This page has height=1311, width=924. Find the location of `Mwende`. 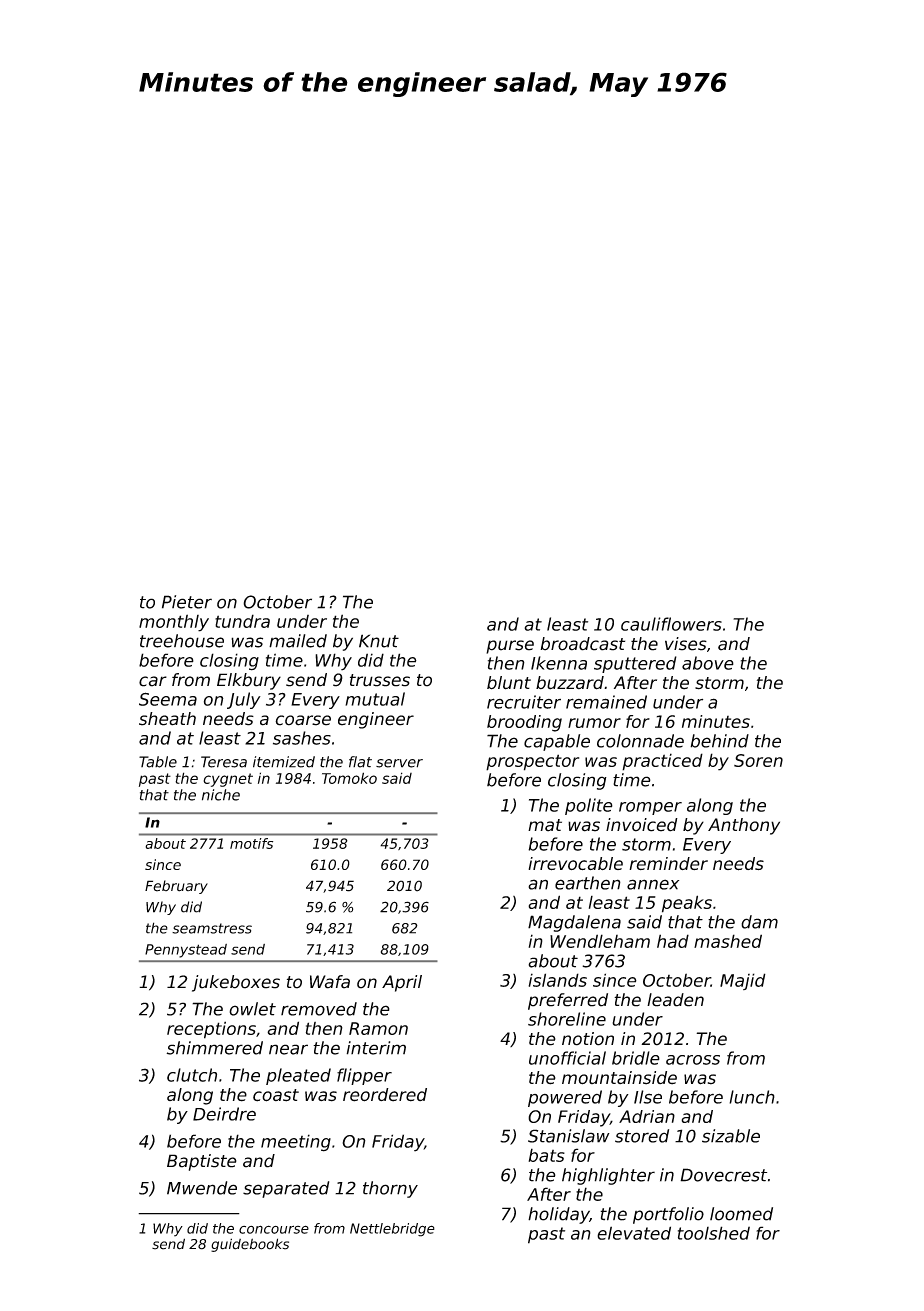

Mwende is located at coordinates (202, 1188).
